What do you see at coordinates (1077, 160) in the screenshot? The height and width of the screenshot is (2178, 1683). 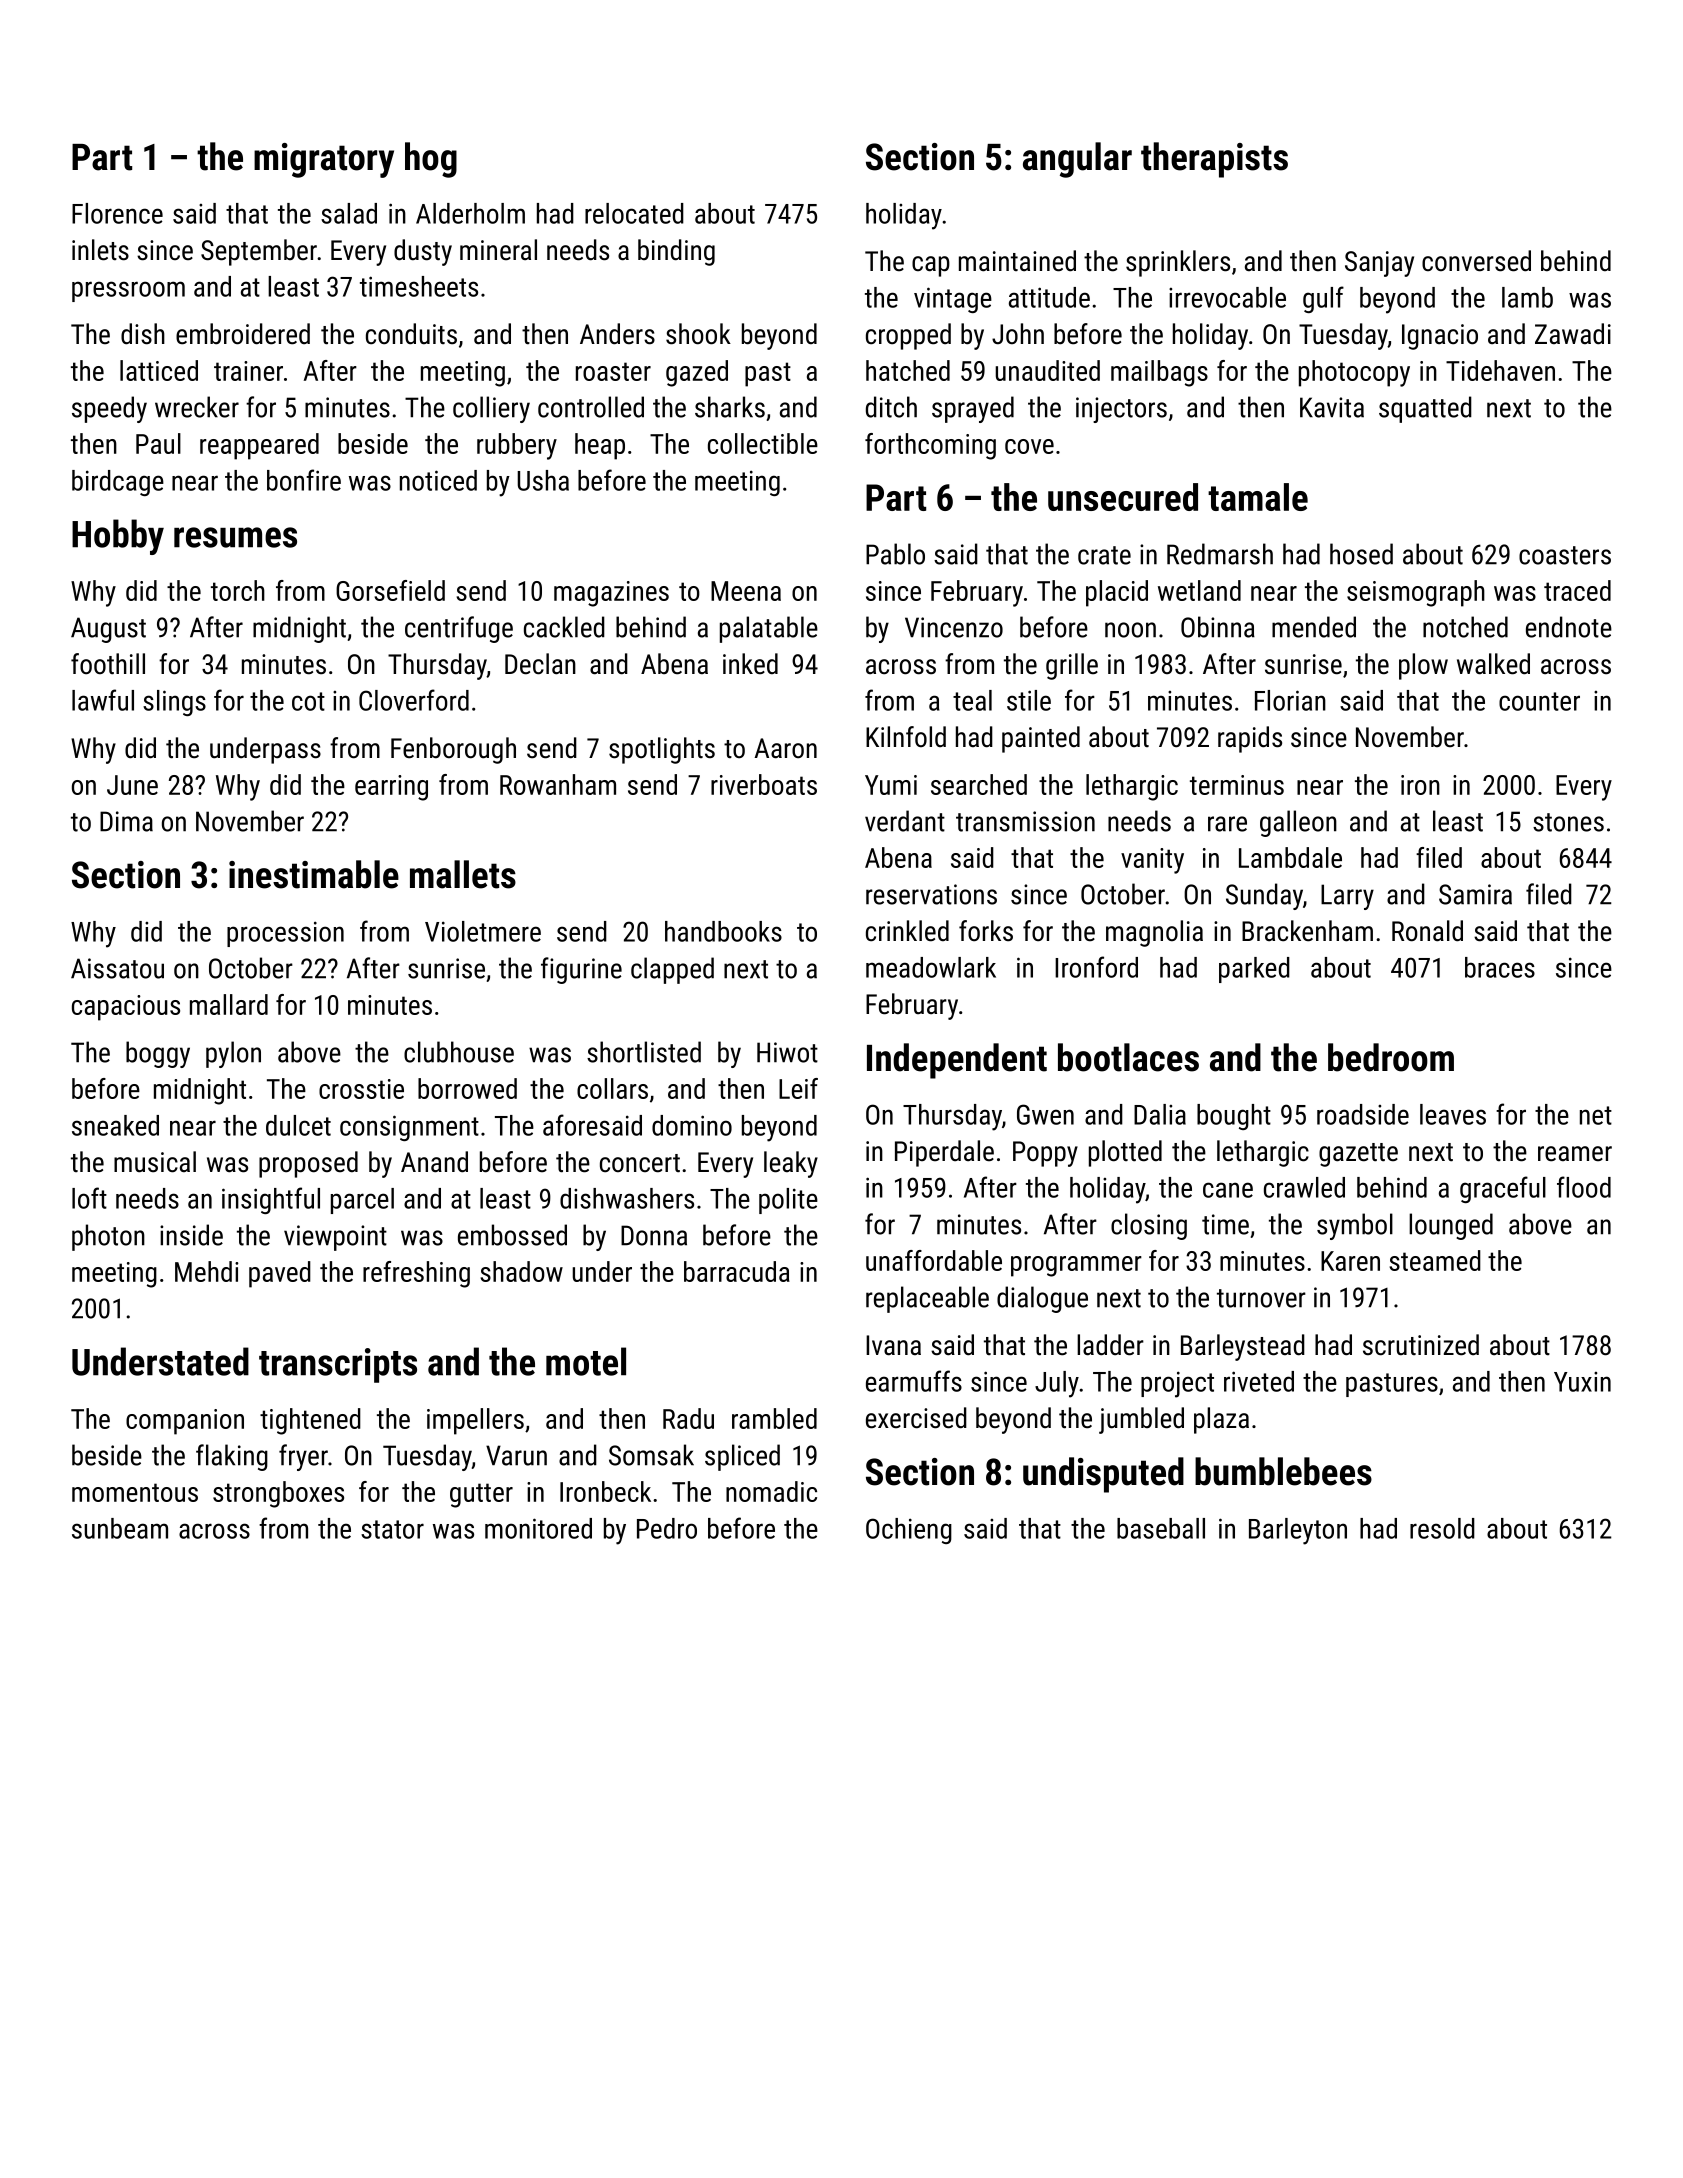 I see `angular` at bounding box center [1077, 160].
